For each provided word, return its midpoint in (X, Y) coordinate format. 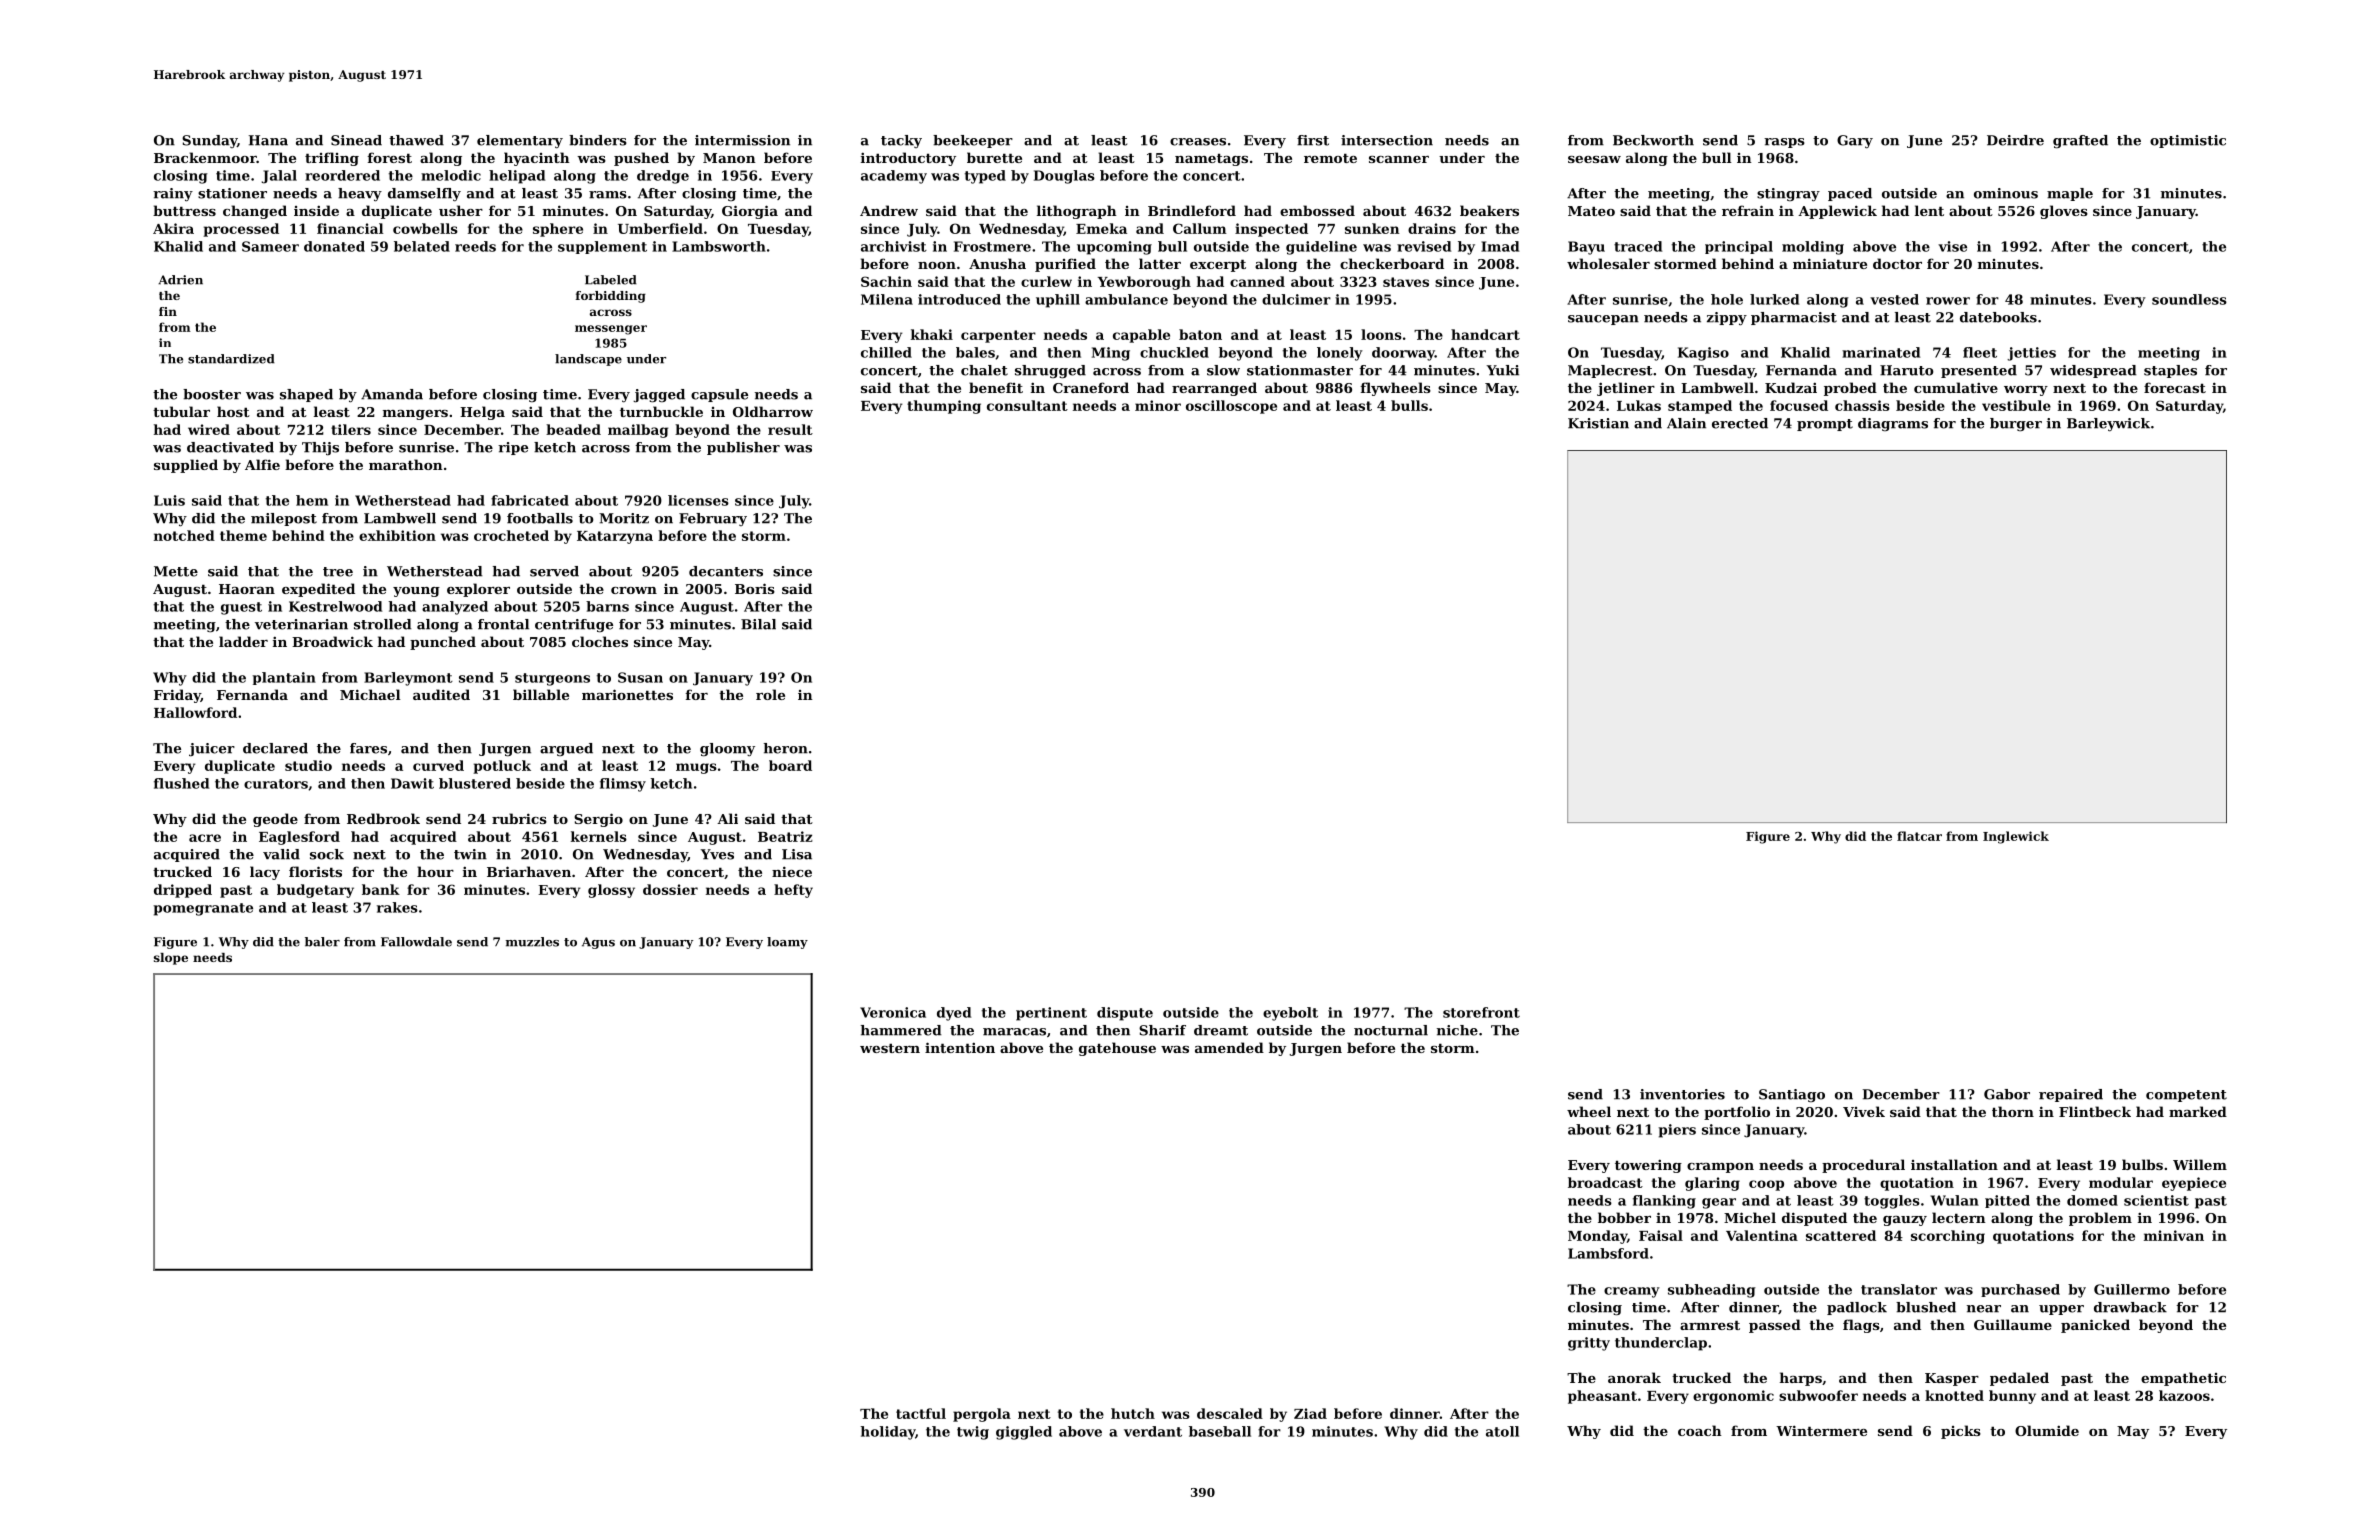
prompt (1825, 425)
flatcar (1919, 836)
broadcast (1605, 1182)
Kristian (1598, 423)
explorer (478, 590)
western (890, 1048)
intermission (742, 140)
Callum (1200, 228)
